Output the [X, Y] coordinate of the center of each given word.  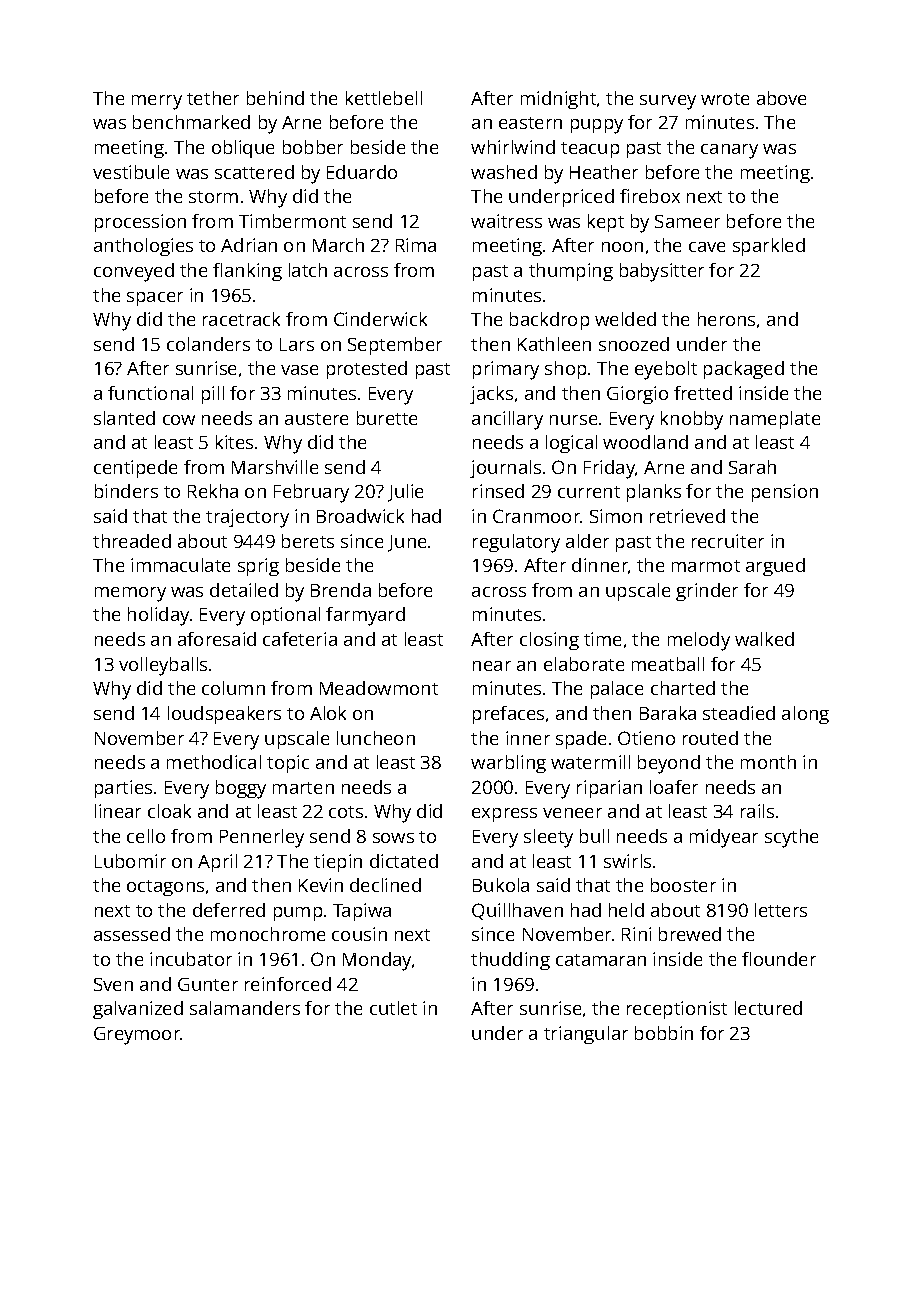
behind [275, 98]
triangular [586, 1035]
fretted [703, 393]
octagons [165, 888]
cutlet [393, 1008]
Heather [604, 172]
